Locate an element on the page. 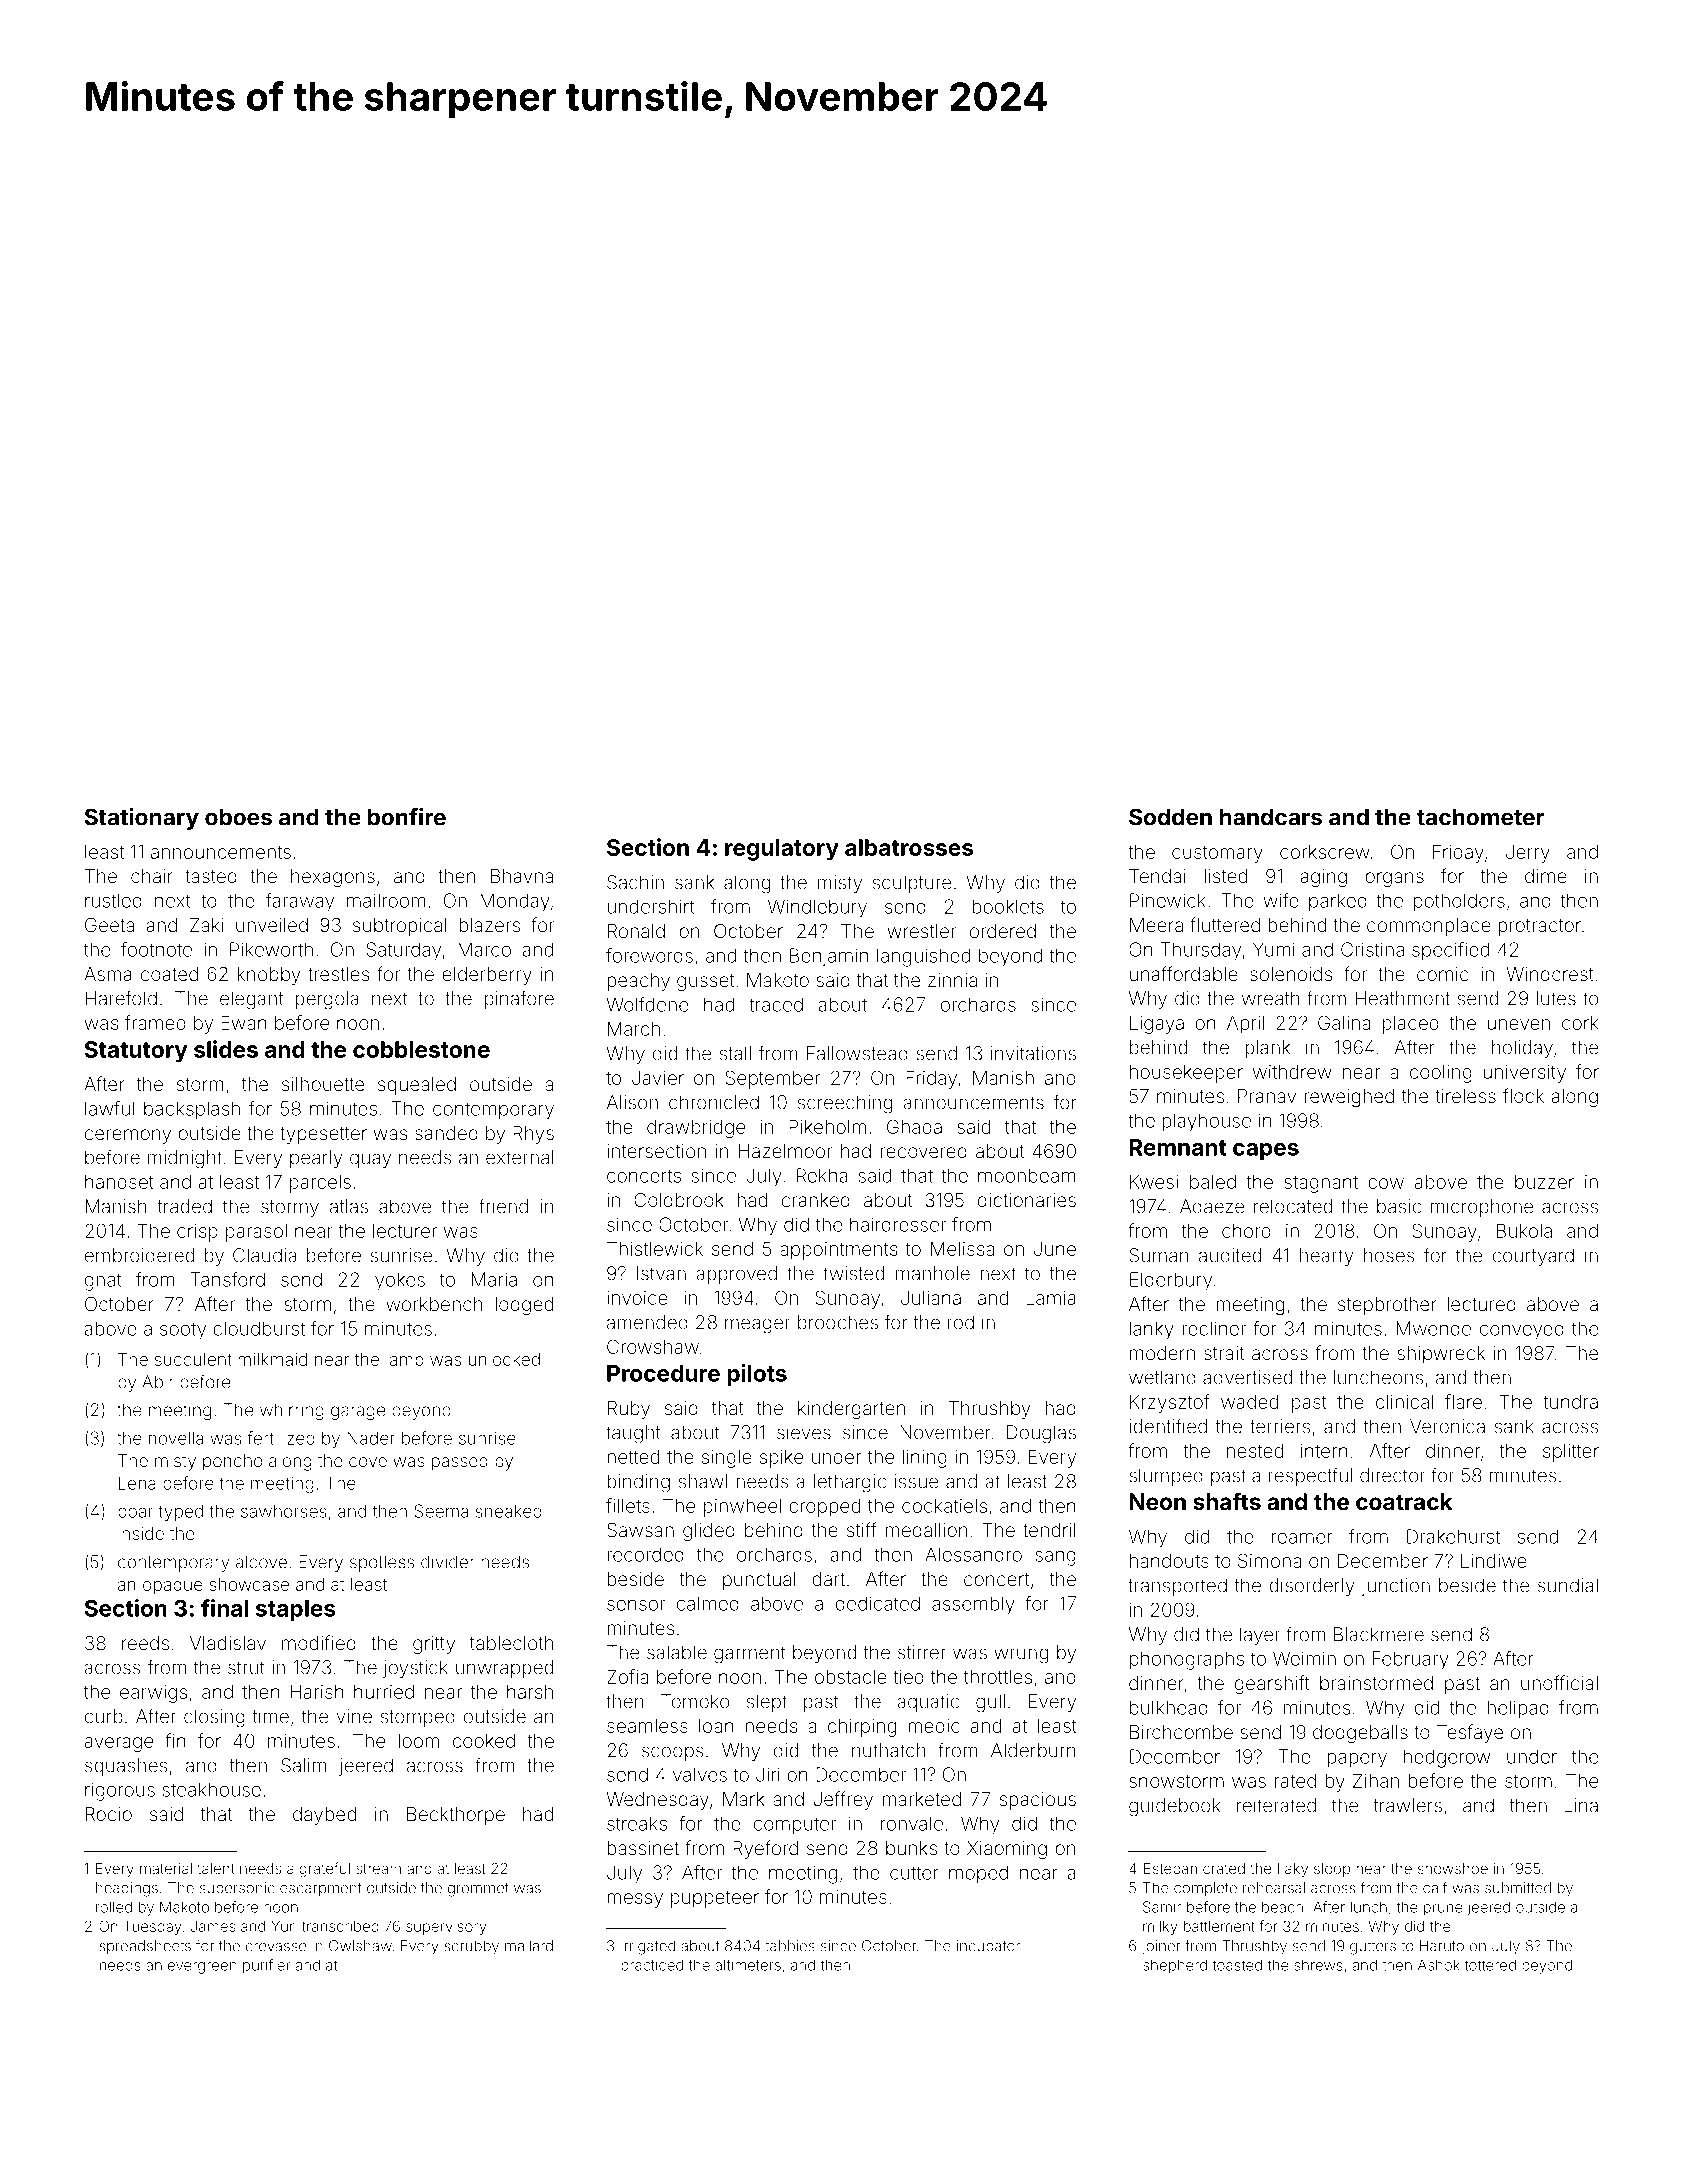 The height and width of the document is (2178, 1683). Harefold is located at coordinates (121, 998).
